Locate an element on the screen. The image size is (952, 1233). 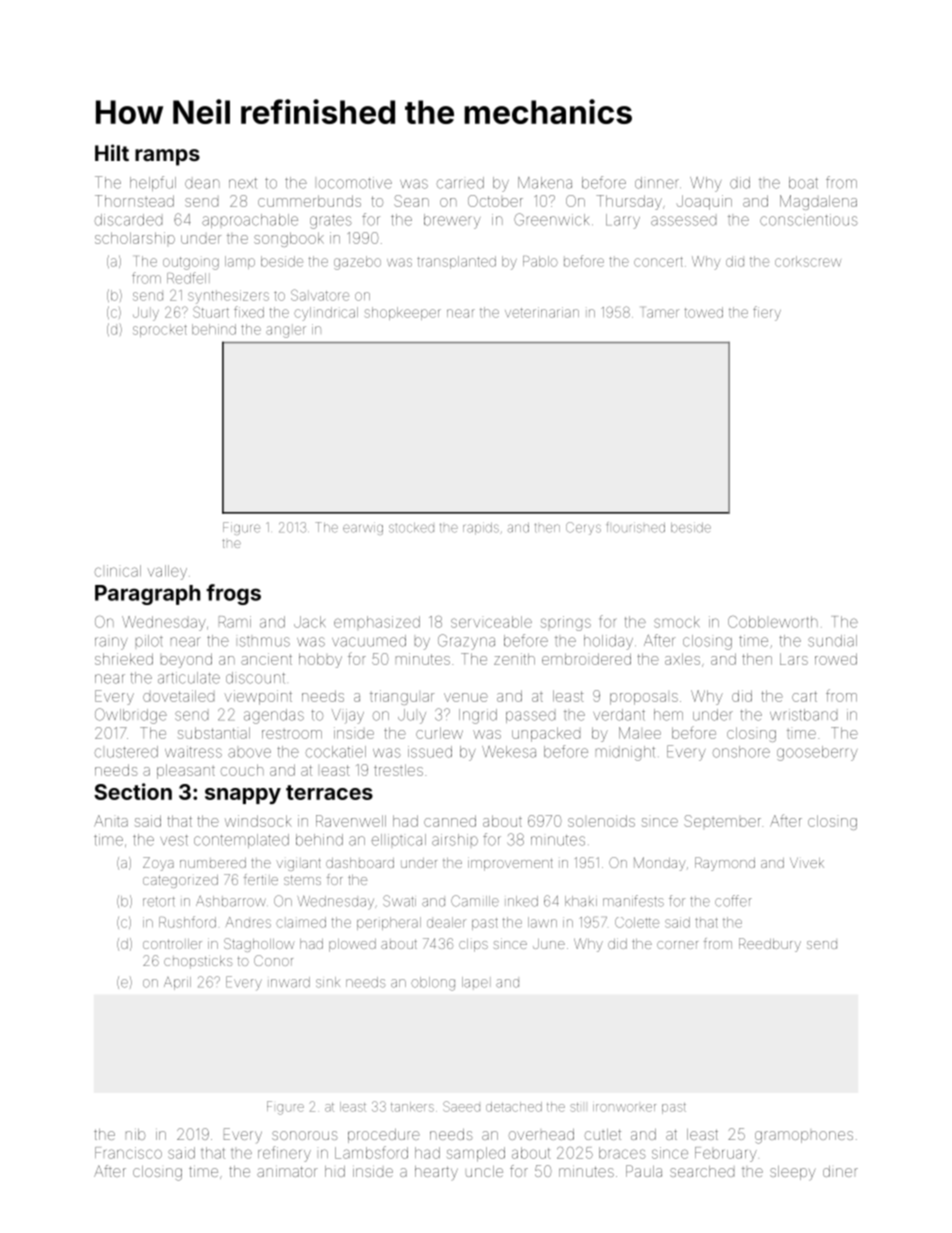
angler is located at coordinates (286, 331).
